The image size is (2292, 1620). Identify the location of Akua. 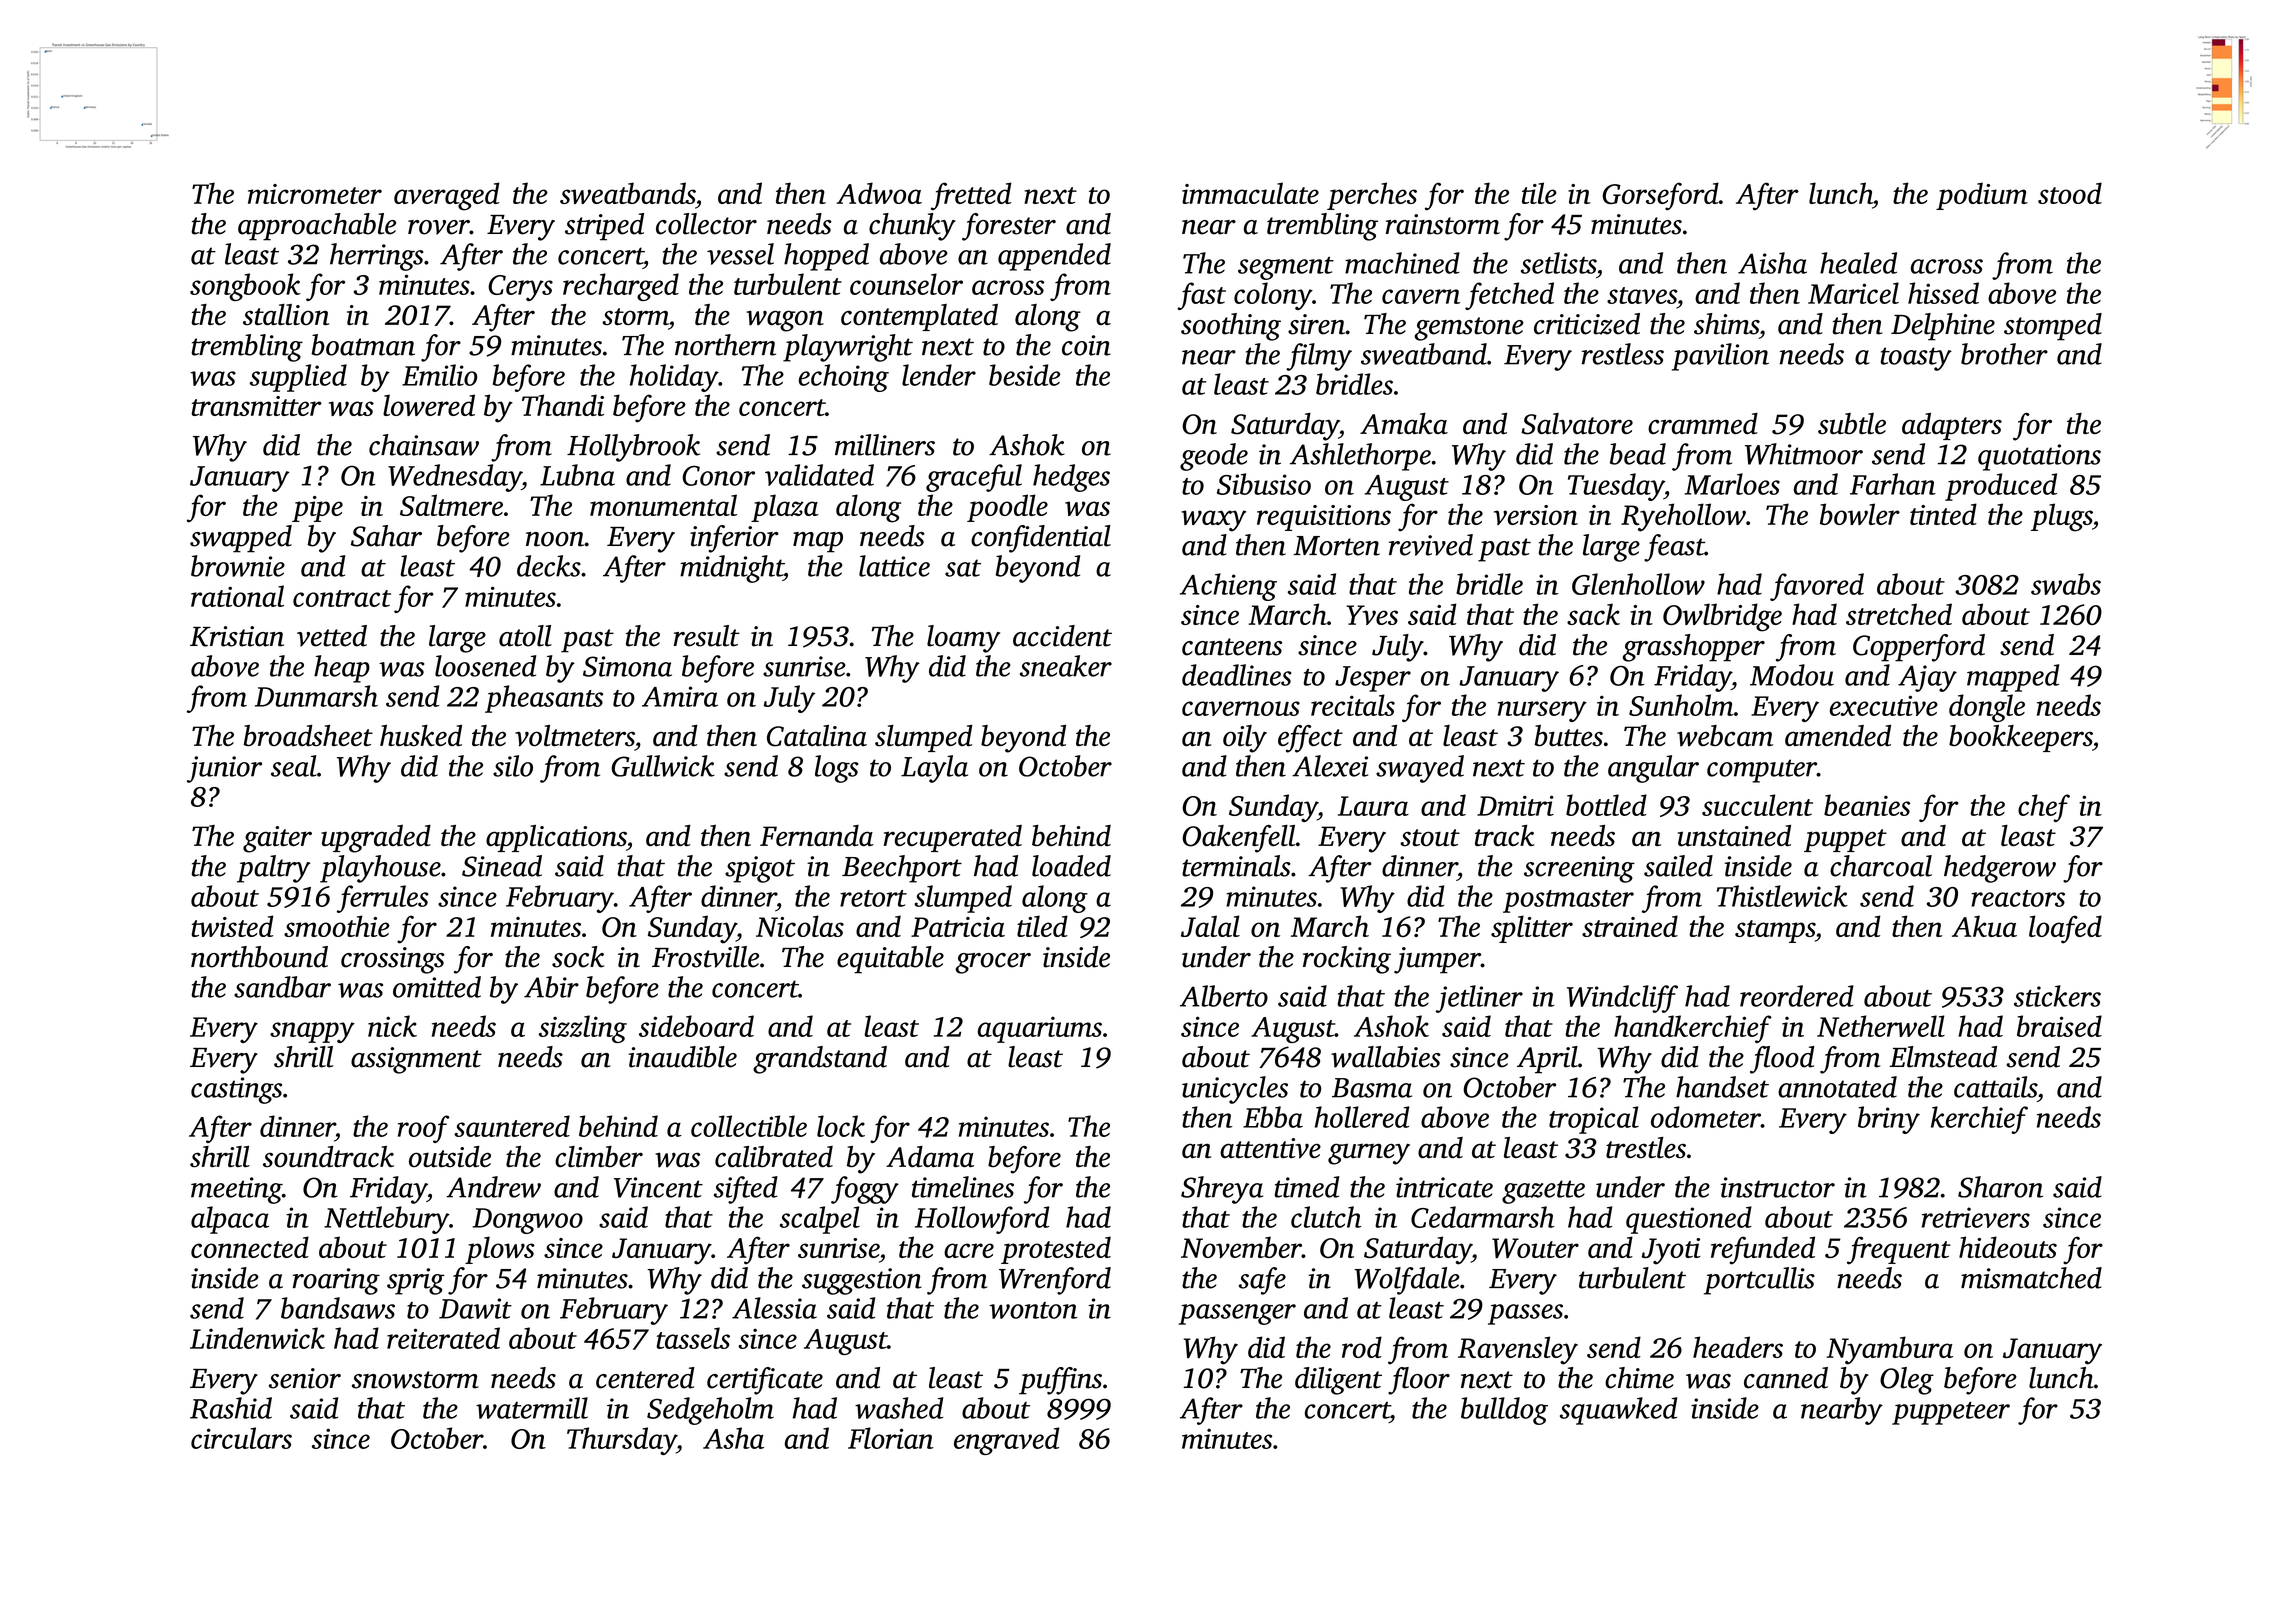
(1984, 926).
